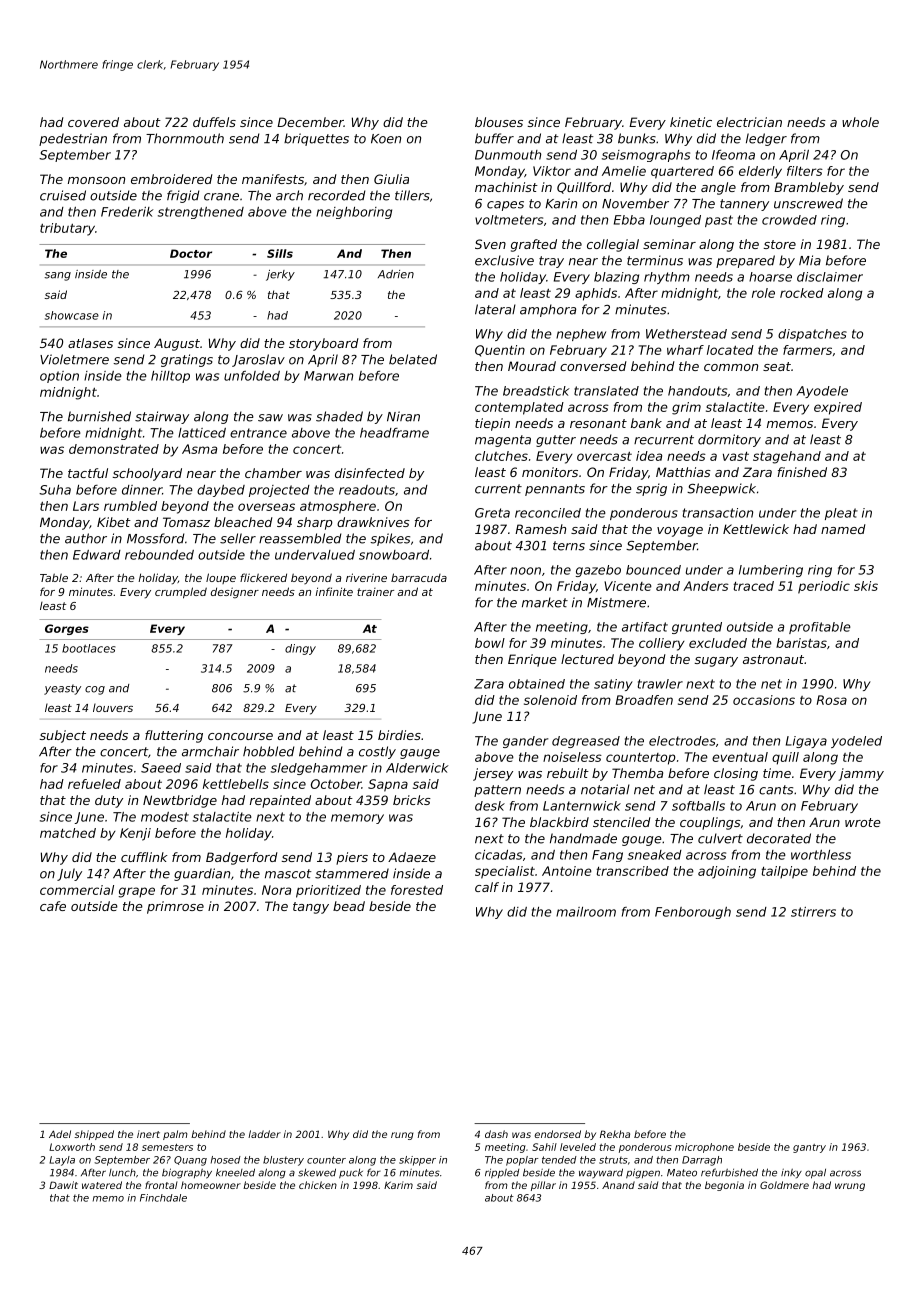  I want to click on hilltop, so click(170, 377).
